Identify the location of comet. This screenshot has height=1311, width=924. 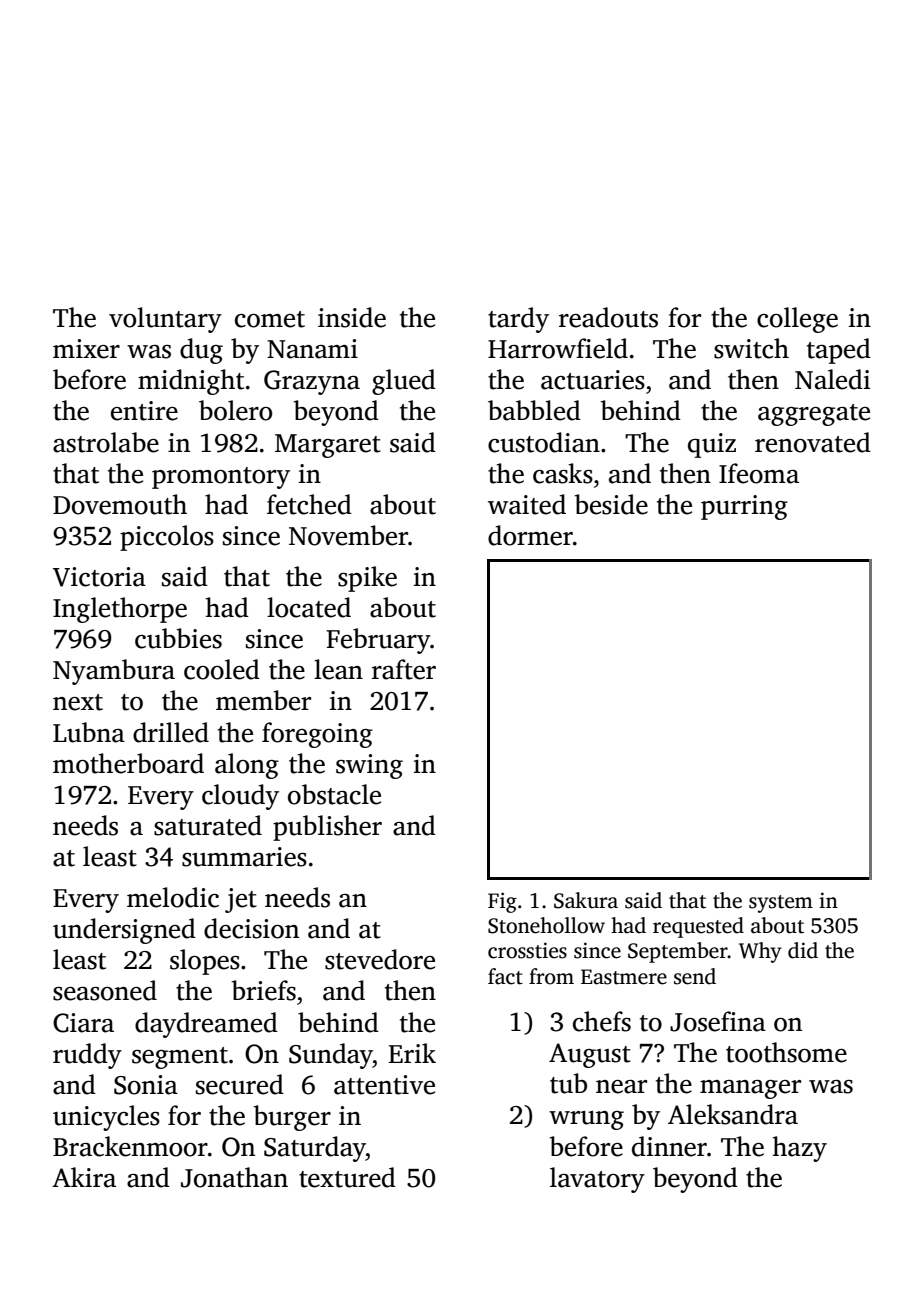
(270, 319).
